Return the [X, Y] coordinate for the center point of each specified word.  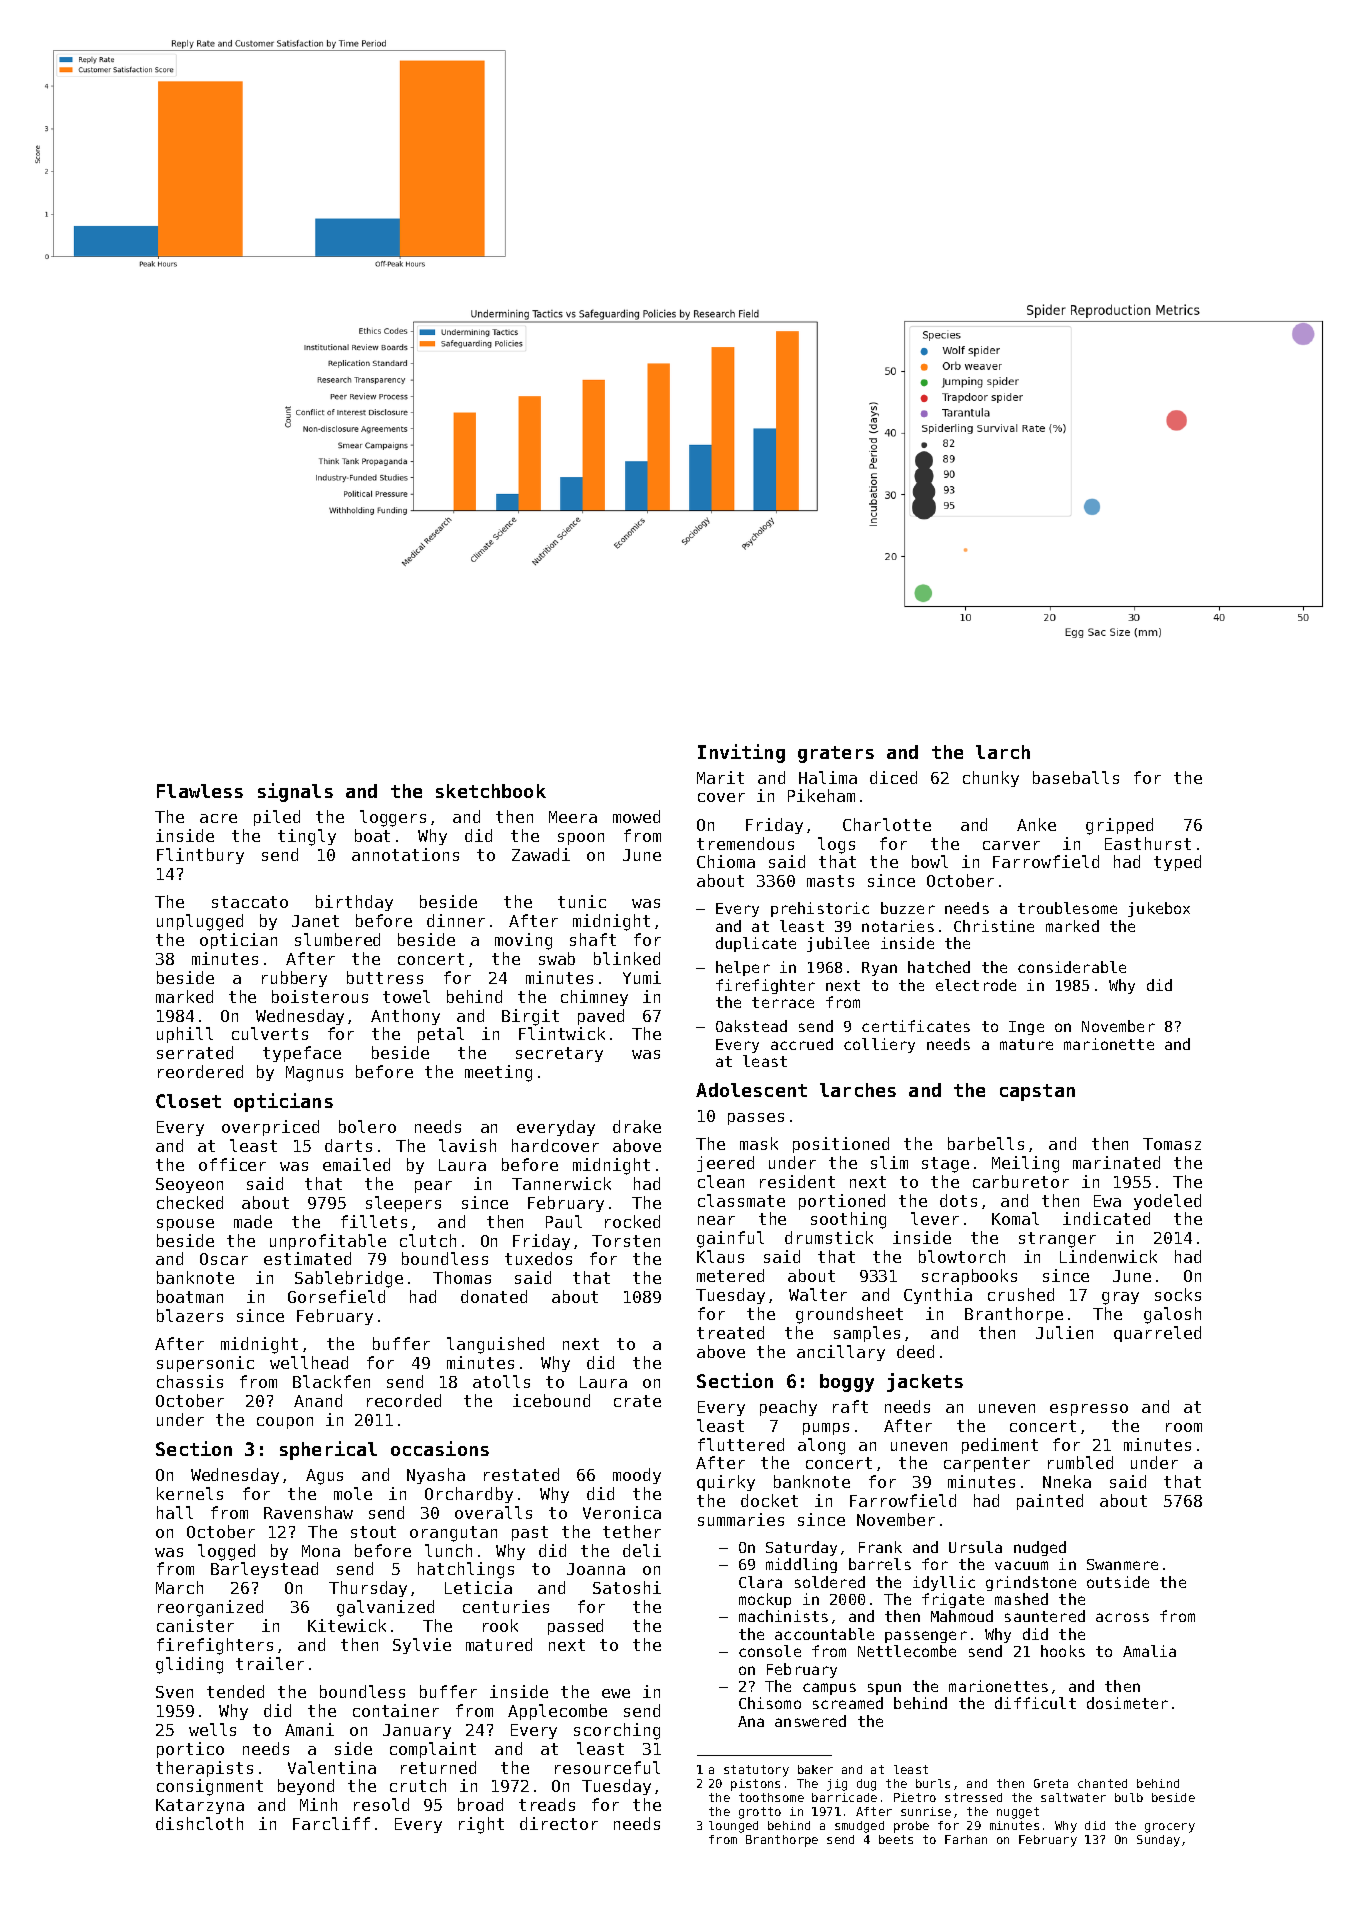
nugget [1018, 1813]
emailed [356, 1164]
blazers [190, 1315]
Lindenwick [1108, 1256]
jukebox [1159, 909]
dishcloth [199, 1823]
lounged [733, 1827]
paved [601, 1017]
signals [295, 792]
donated [494, 1296]
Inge [1026, 1028]
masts [830, 881]
